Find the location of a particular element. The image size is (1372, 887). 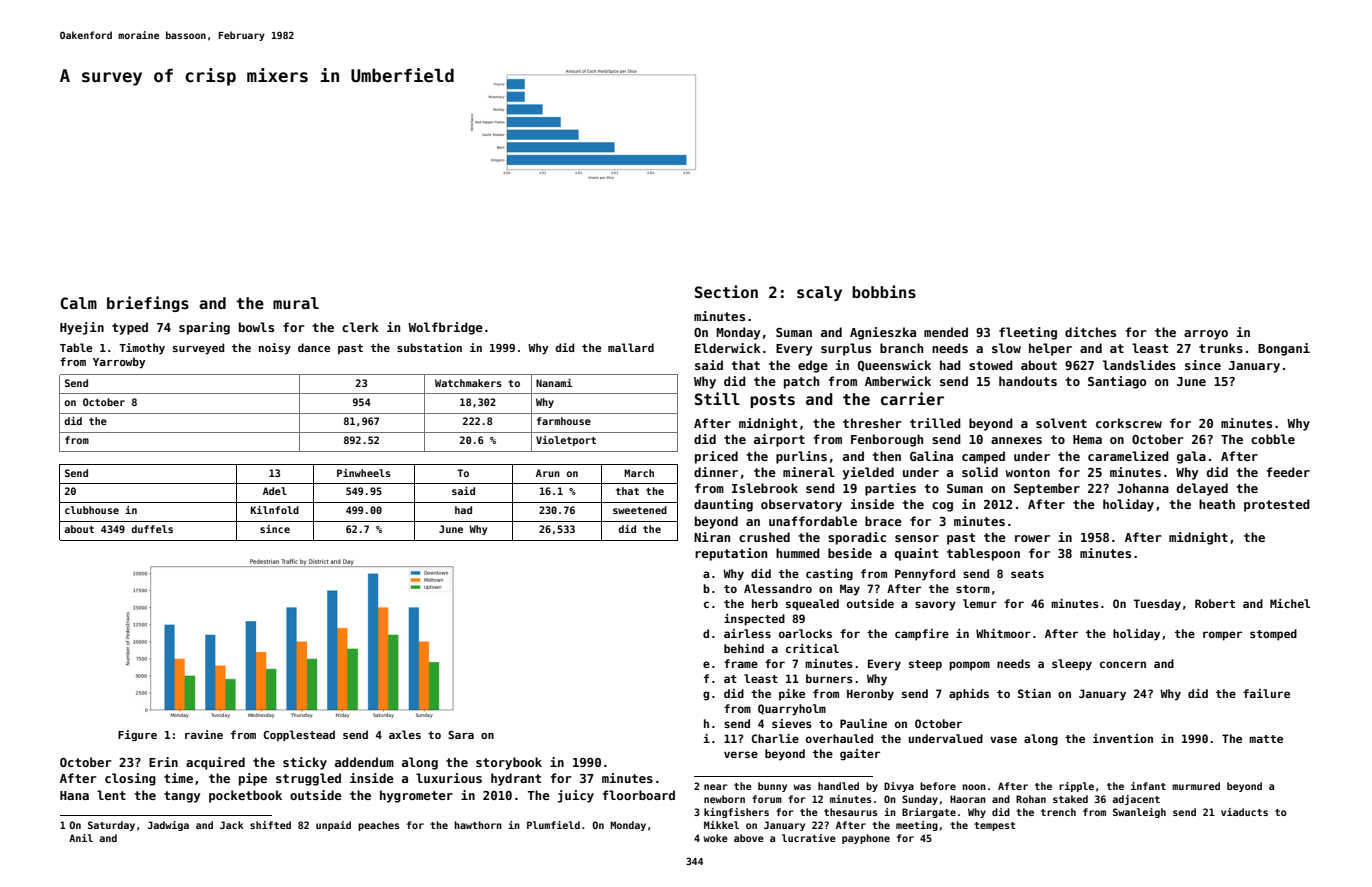

pocketbook is located at coordinates (245, 796).
